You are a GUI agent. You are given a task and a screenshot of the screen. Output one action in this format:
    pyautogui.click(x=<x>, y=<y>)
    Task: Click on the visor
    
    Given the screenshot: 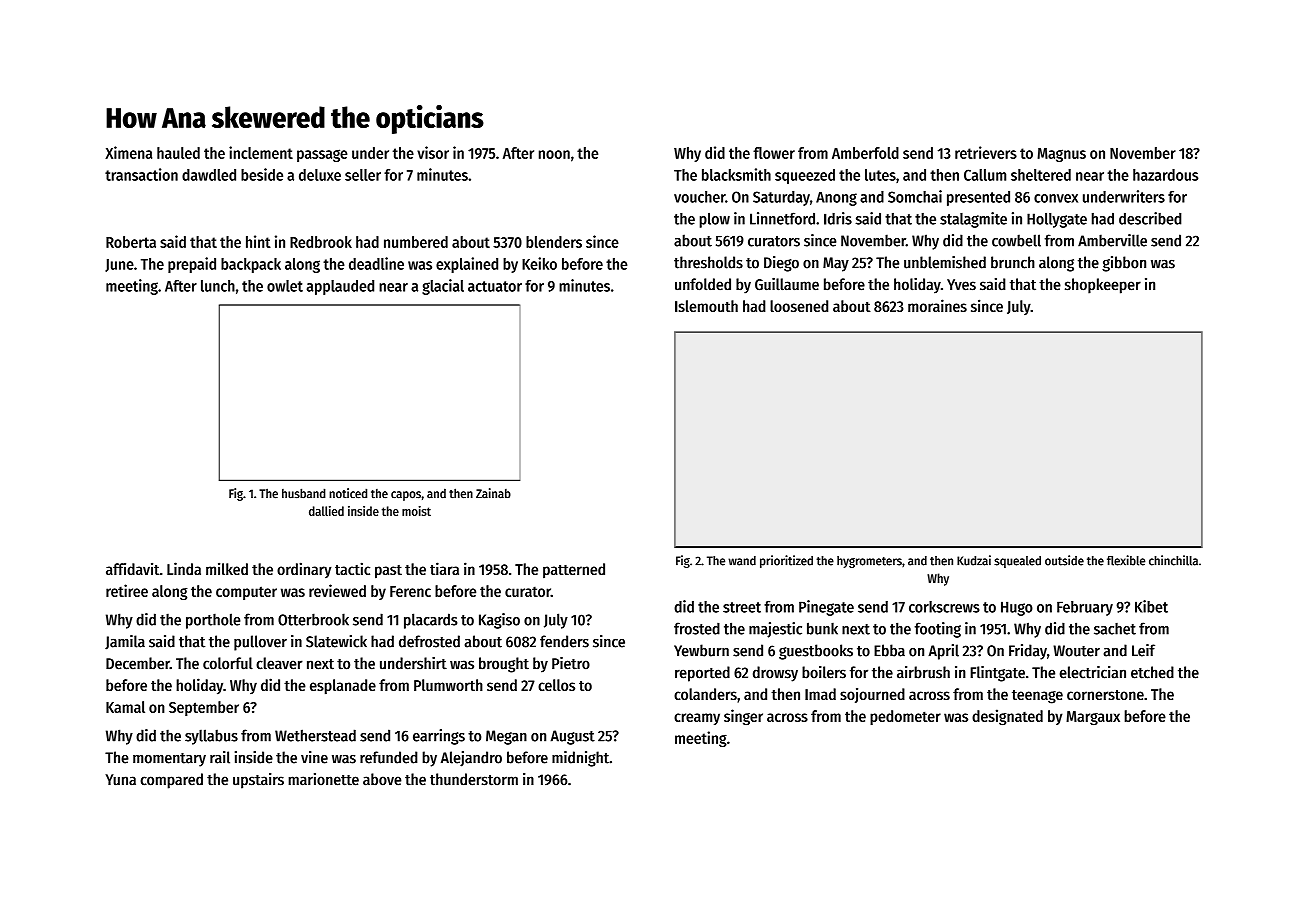 What is the action you would take?
    pyautogui.click(x=433, y=152)
